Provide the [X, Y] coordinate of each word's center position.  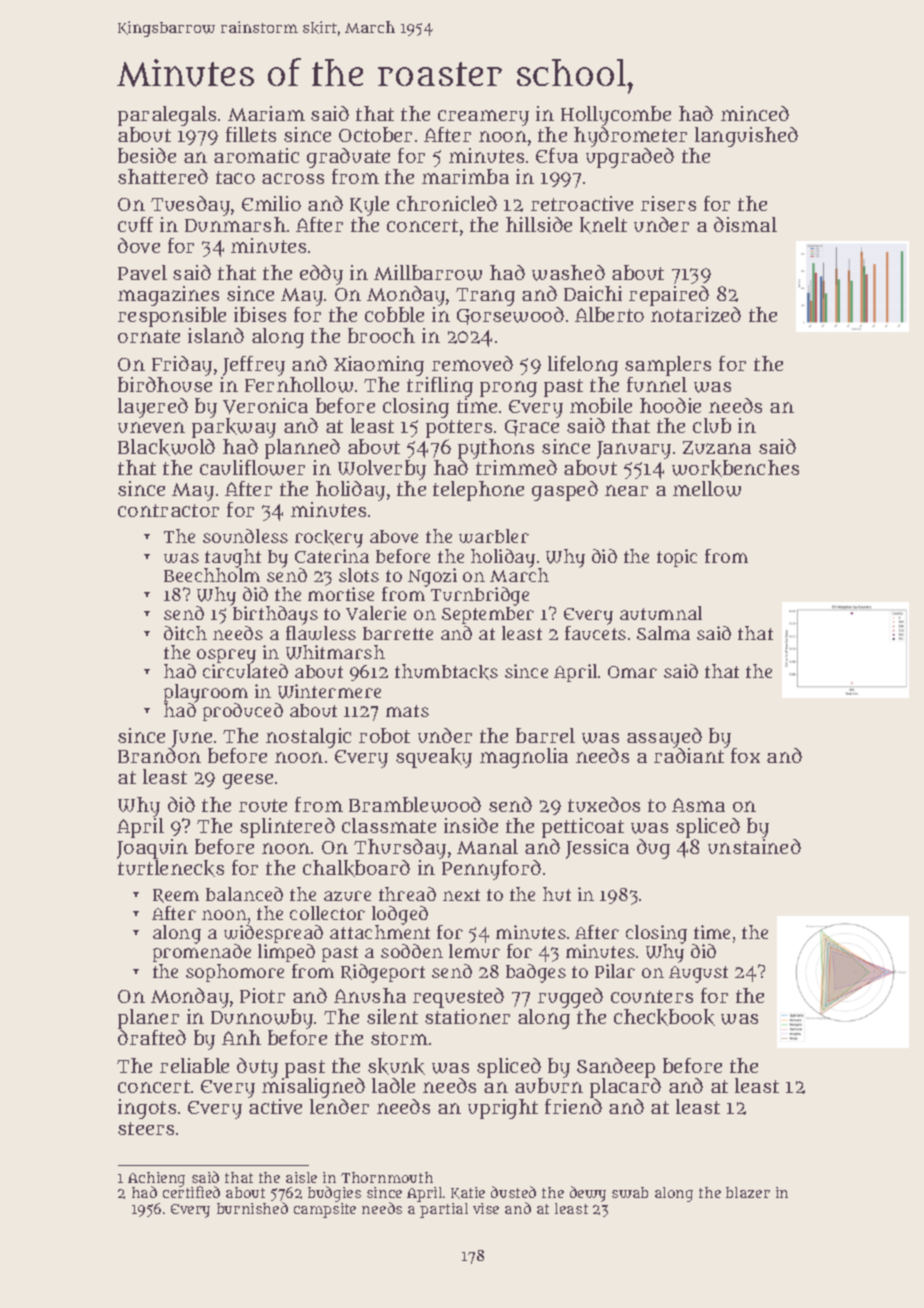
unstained [754, 846]
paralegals [167, 116]
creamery [483, 118]
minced [755, 113]
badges [536, 973]
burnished [252, 1208]
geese [248, 781]
